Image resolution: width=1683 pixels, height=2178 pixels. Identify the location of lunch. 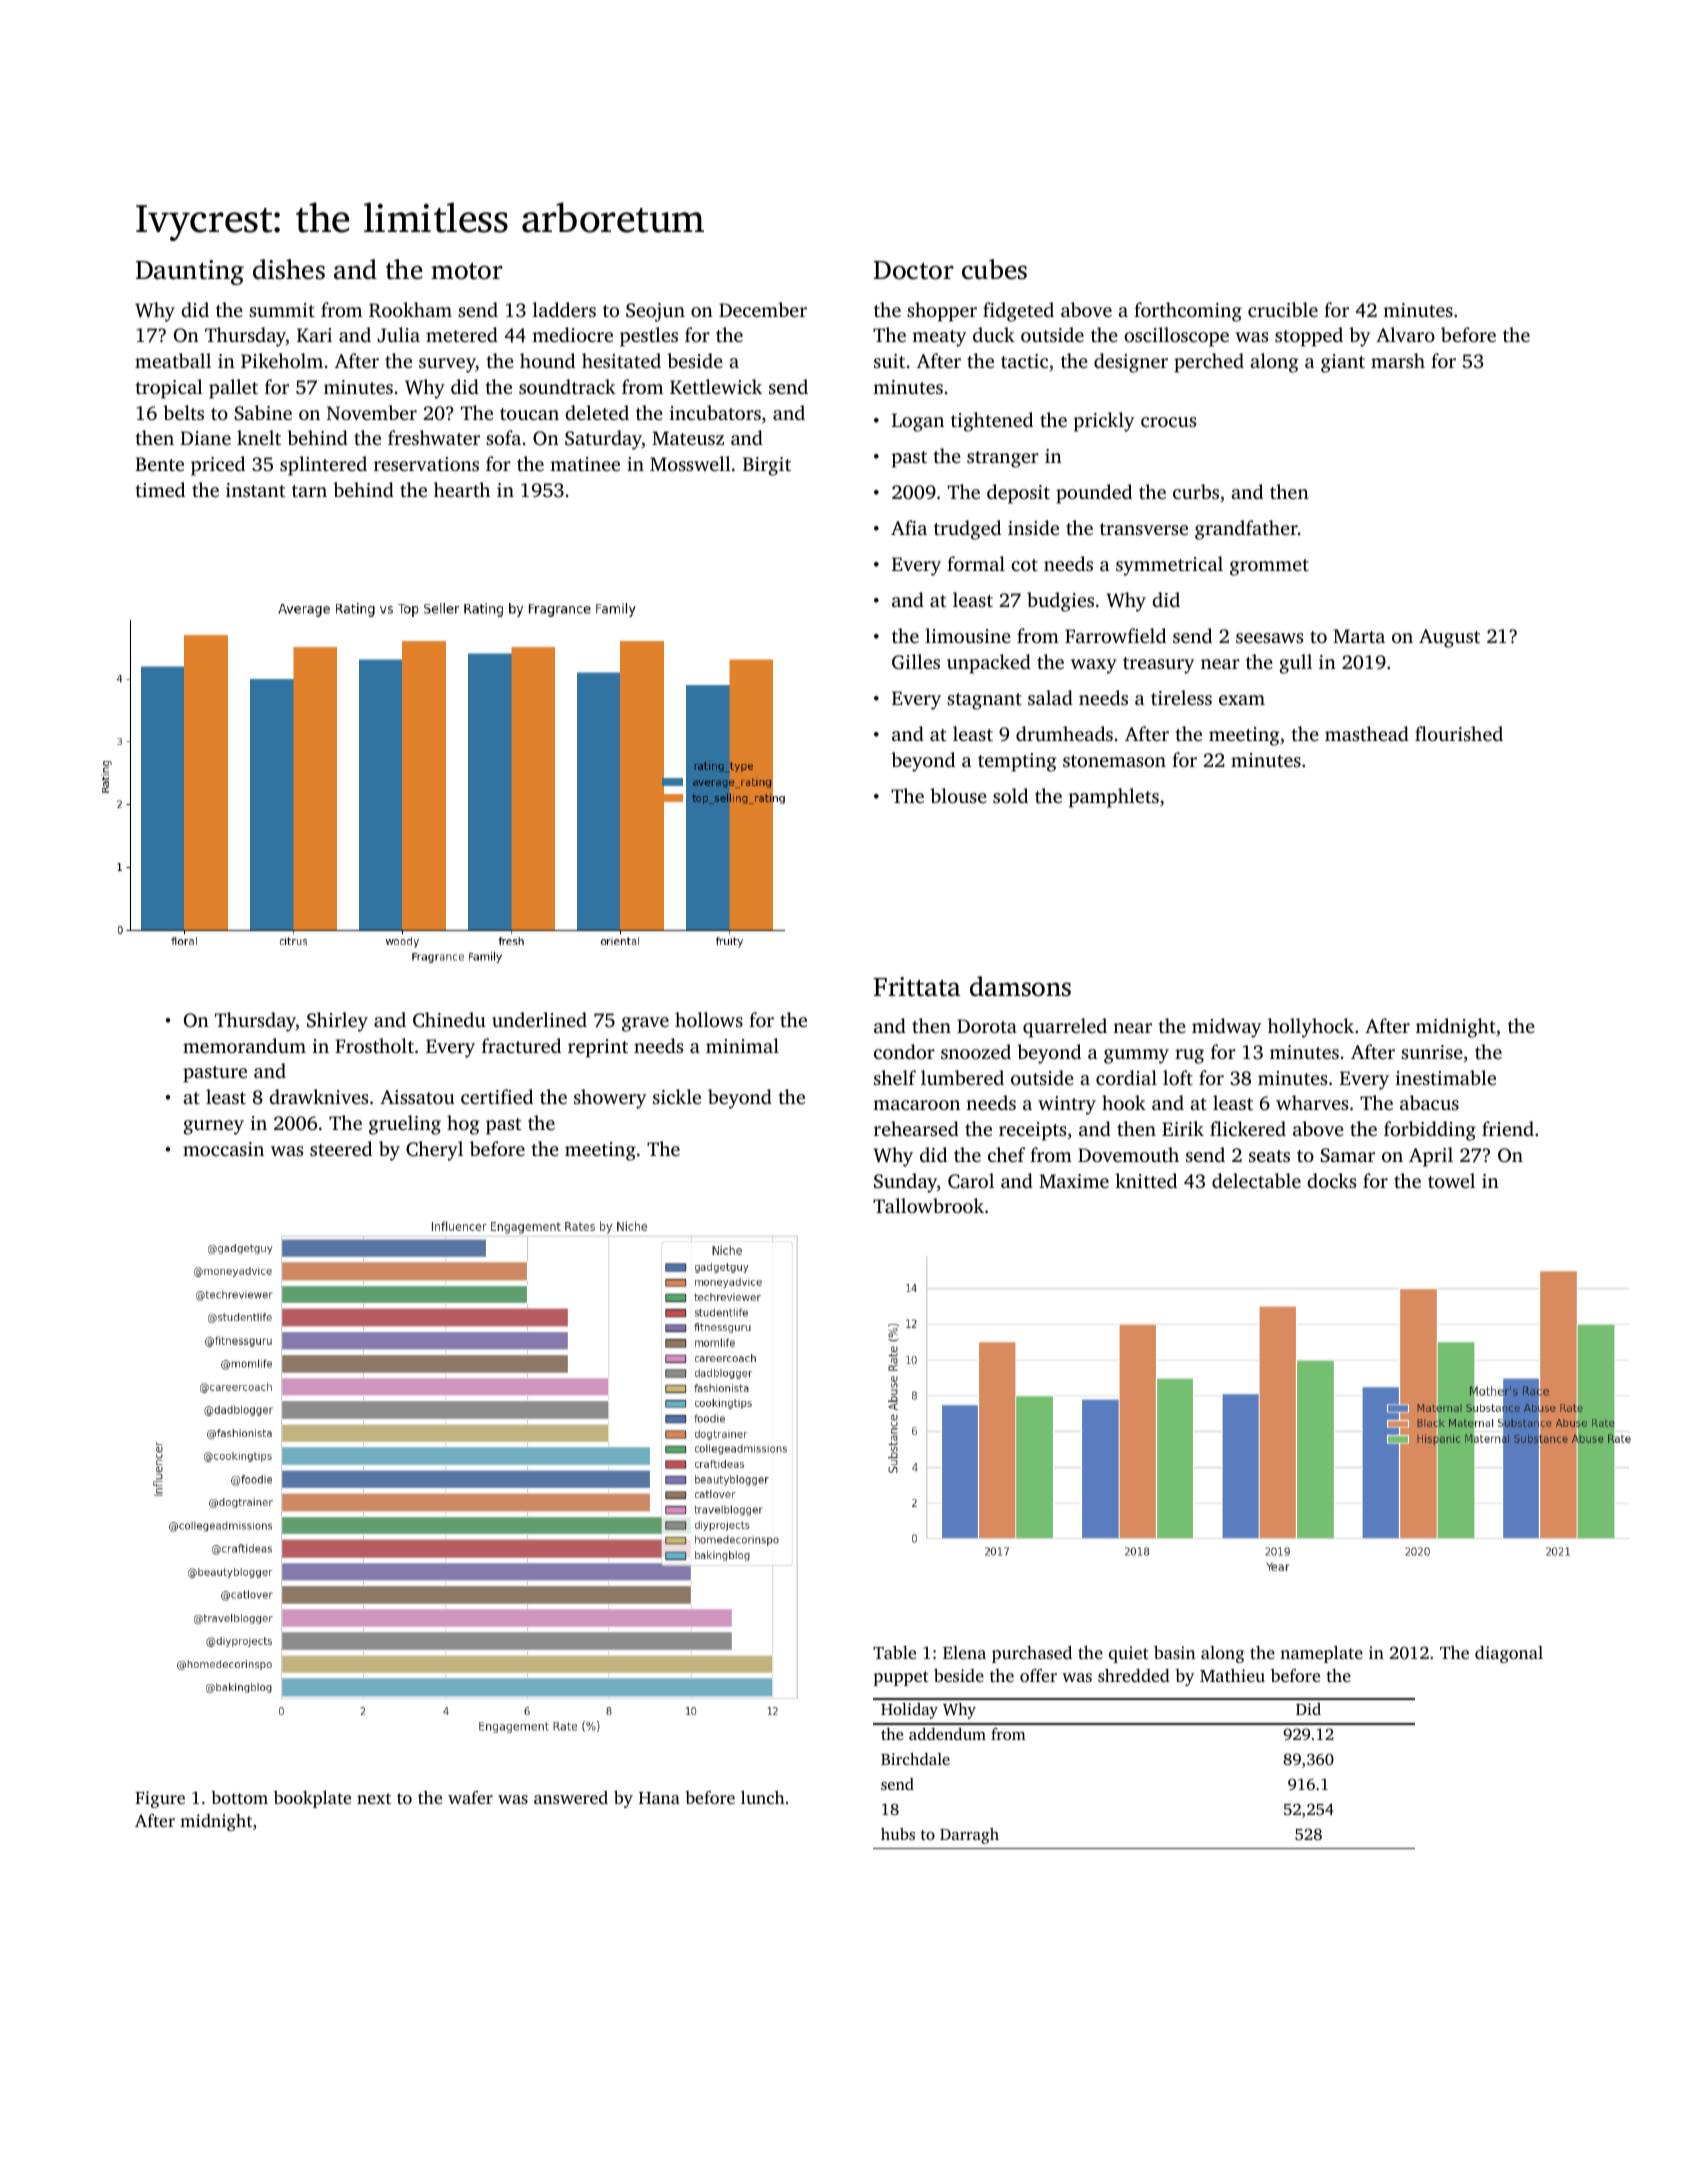
(763, 1797).
